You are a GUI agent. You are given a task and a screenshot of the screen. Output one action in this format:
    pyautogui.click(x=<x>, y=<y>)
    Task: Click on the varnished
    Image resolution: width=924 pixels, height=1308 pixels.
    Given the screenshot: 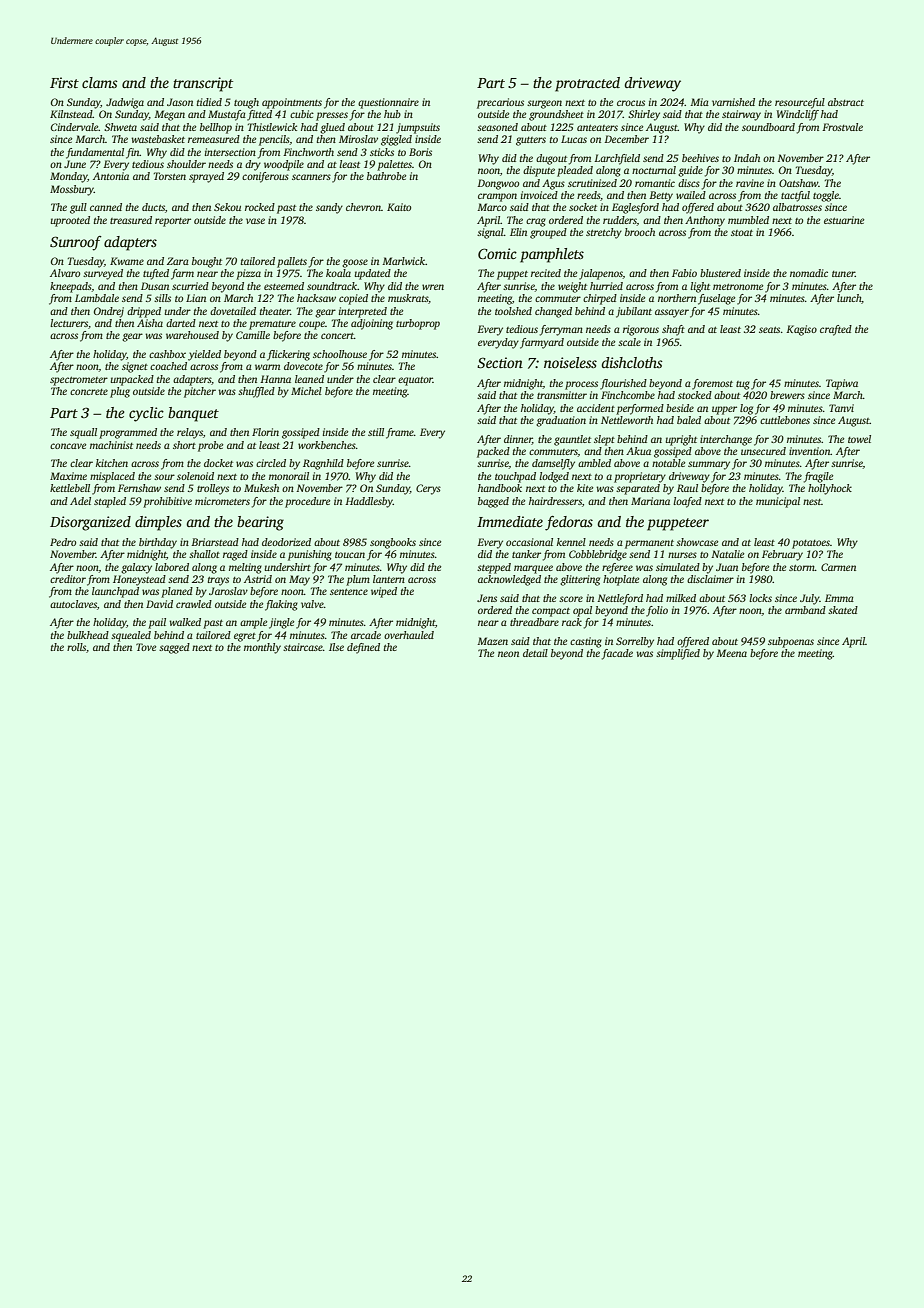 What is the action you would take?
    pyautogui.click(x=733, y=102)
